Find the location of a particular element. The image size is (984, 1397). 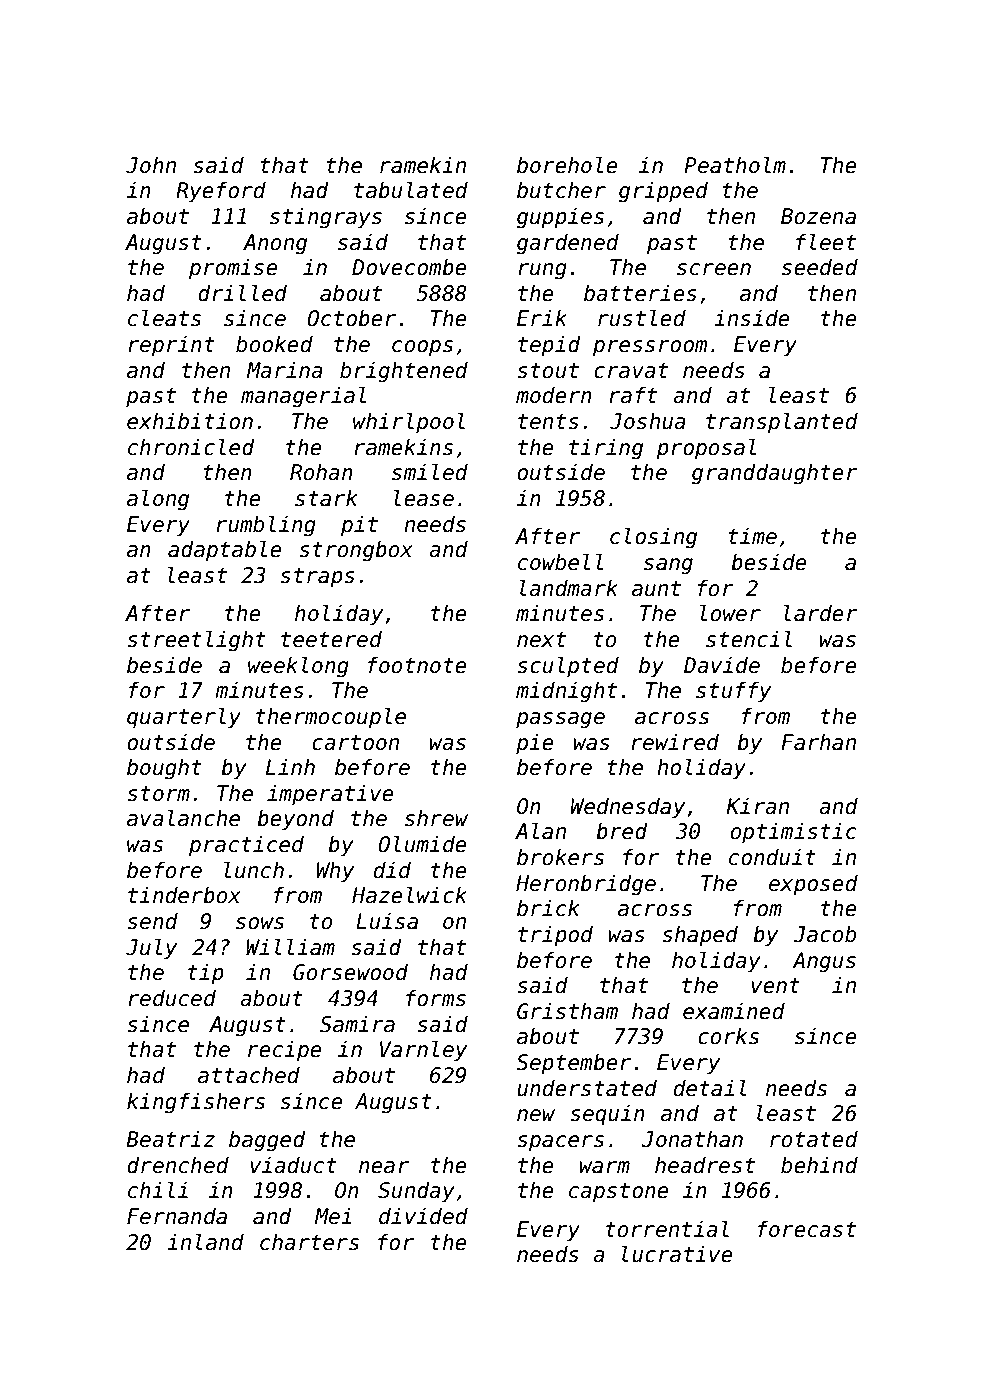

Ryeford is located at coordinates (221, 192).
